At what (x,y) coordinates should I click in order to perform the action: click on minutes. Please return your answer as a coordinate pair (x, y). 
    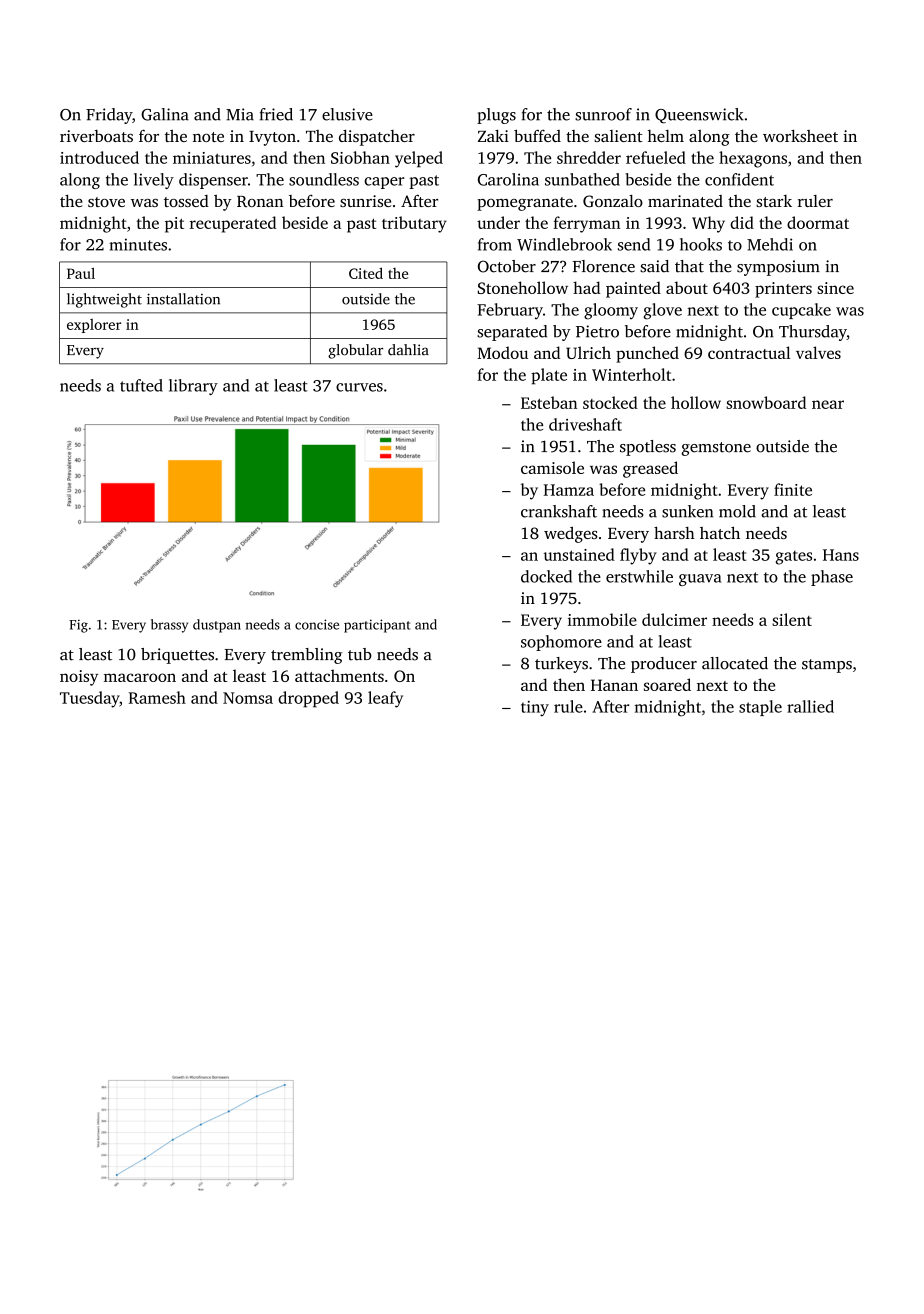
    Looking at the image, I should click on (138, 244).
